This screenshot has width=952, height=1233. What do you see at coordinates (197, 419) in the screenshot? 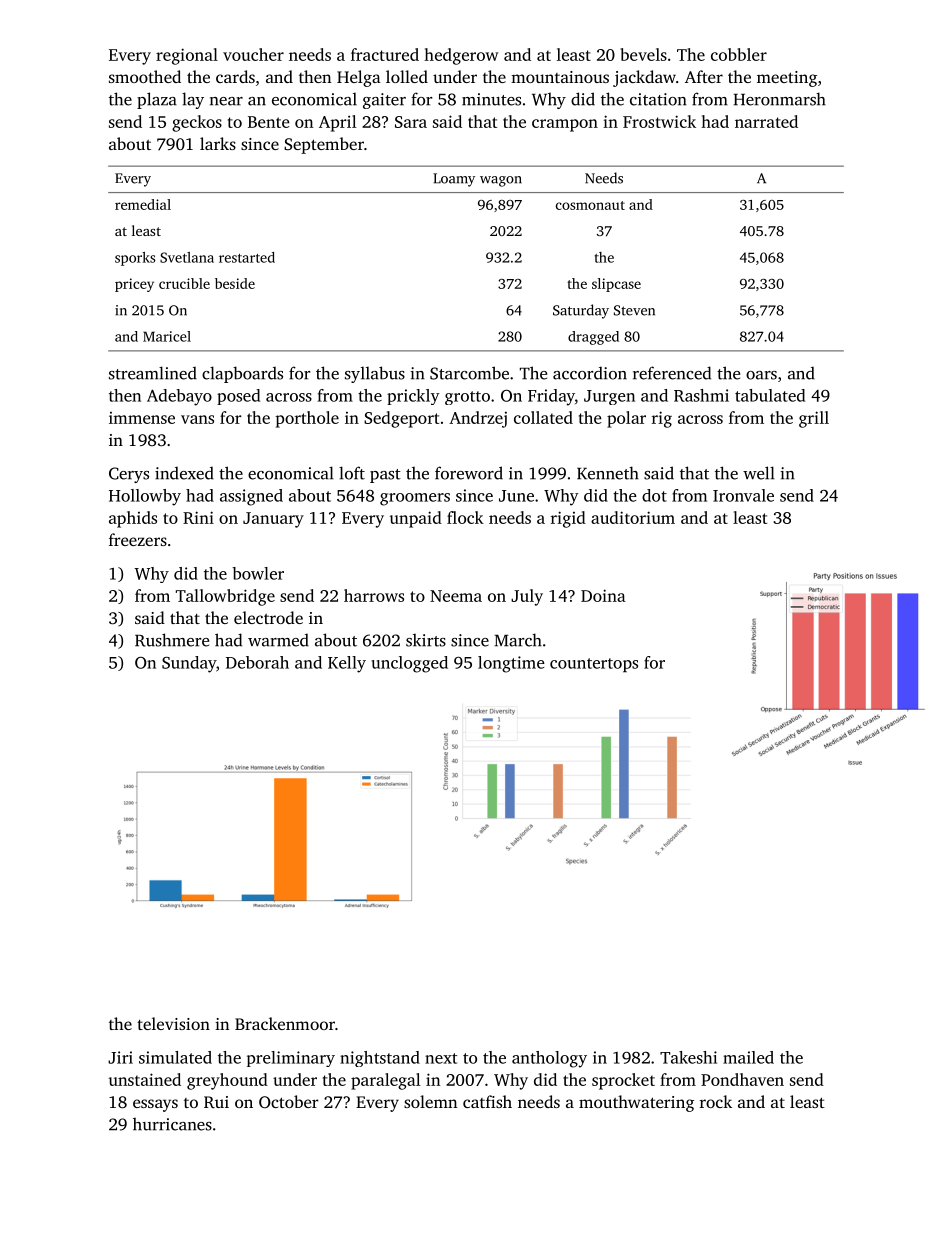
I see `vans` at bounding box center [197, 419].
